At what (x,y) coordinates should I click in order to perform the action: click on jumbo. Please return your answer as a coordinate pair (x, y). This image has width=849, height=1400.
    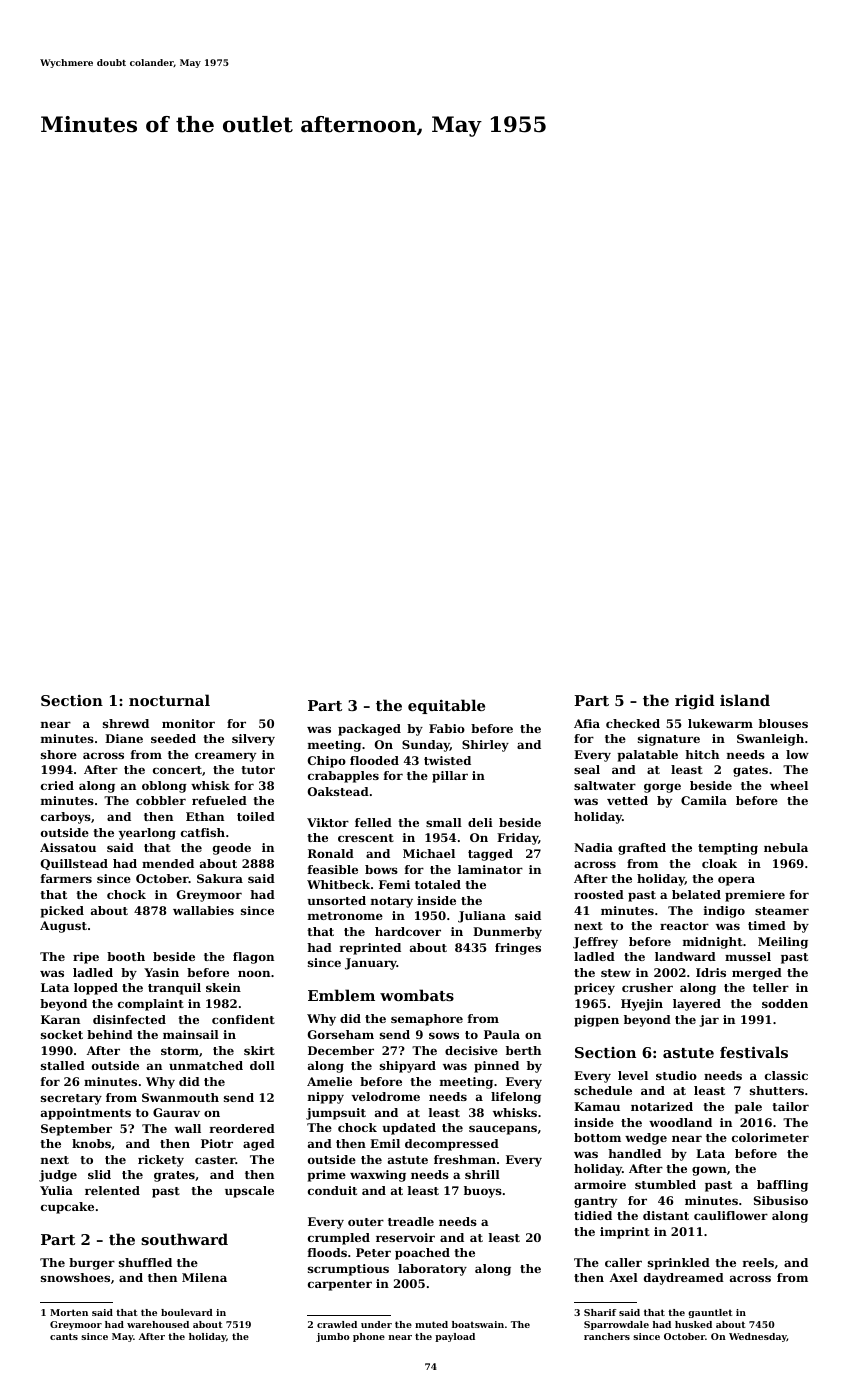
    Looking at the image, I should click on (333, 1337).
